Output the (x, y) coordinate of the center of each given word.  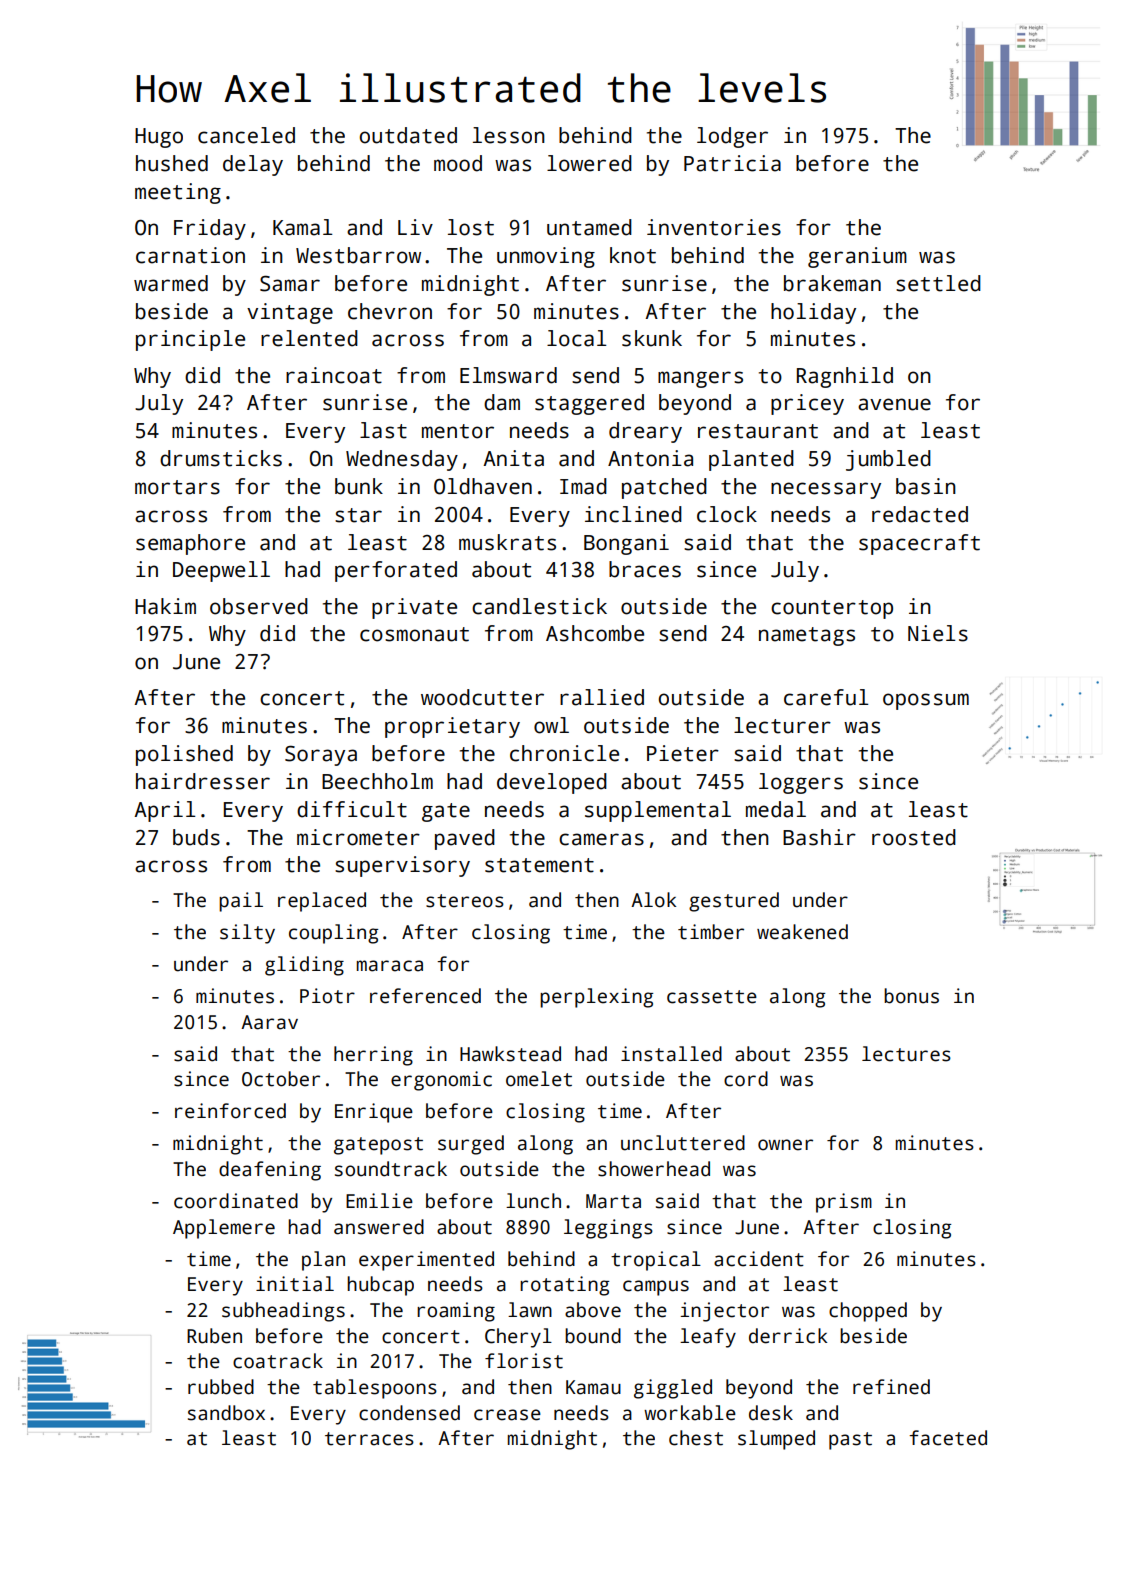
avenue (894, 404)
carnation (190, 255)
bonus (911, 996)
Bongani (626, 544)
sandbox (226, 1413)
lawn (530, 1310)
